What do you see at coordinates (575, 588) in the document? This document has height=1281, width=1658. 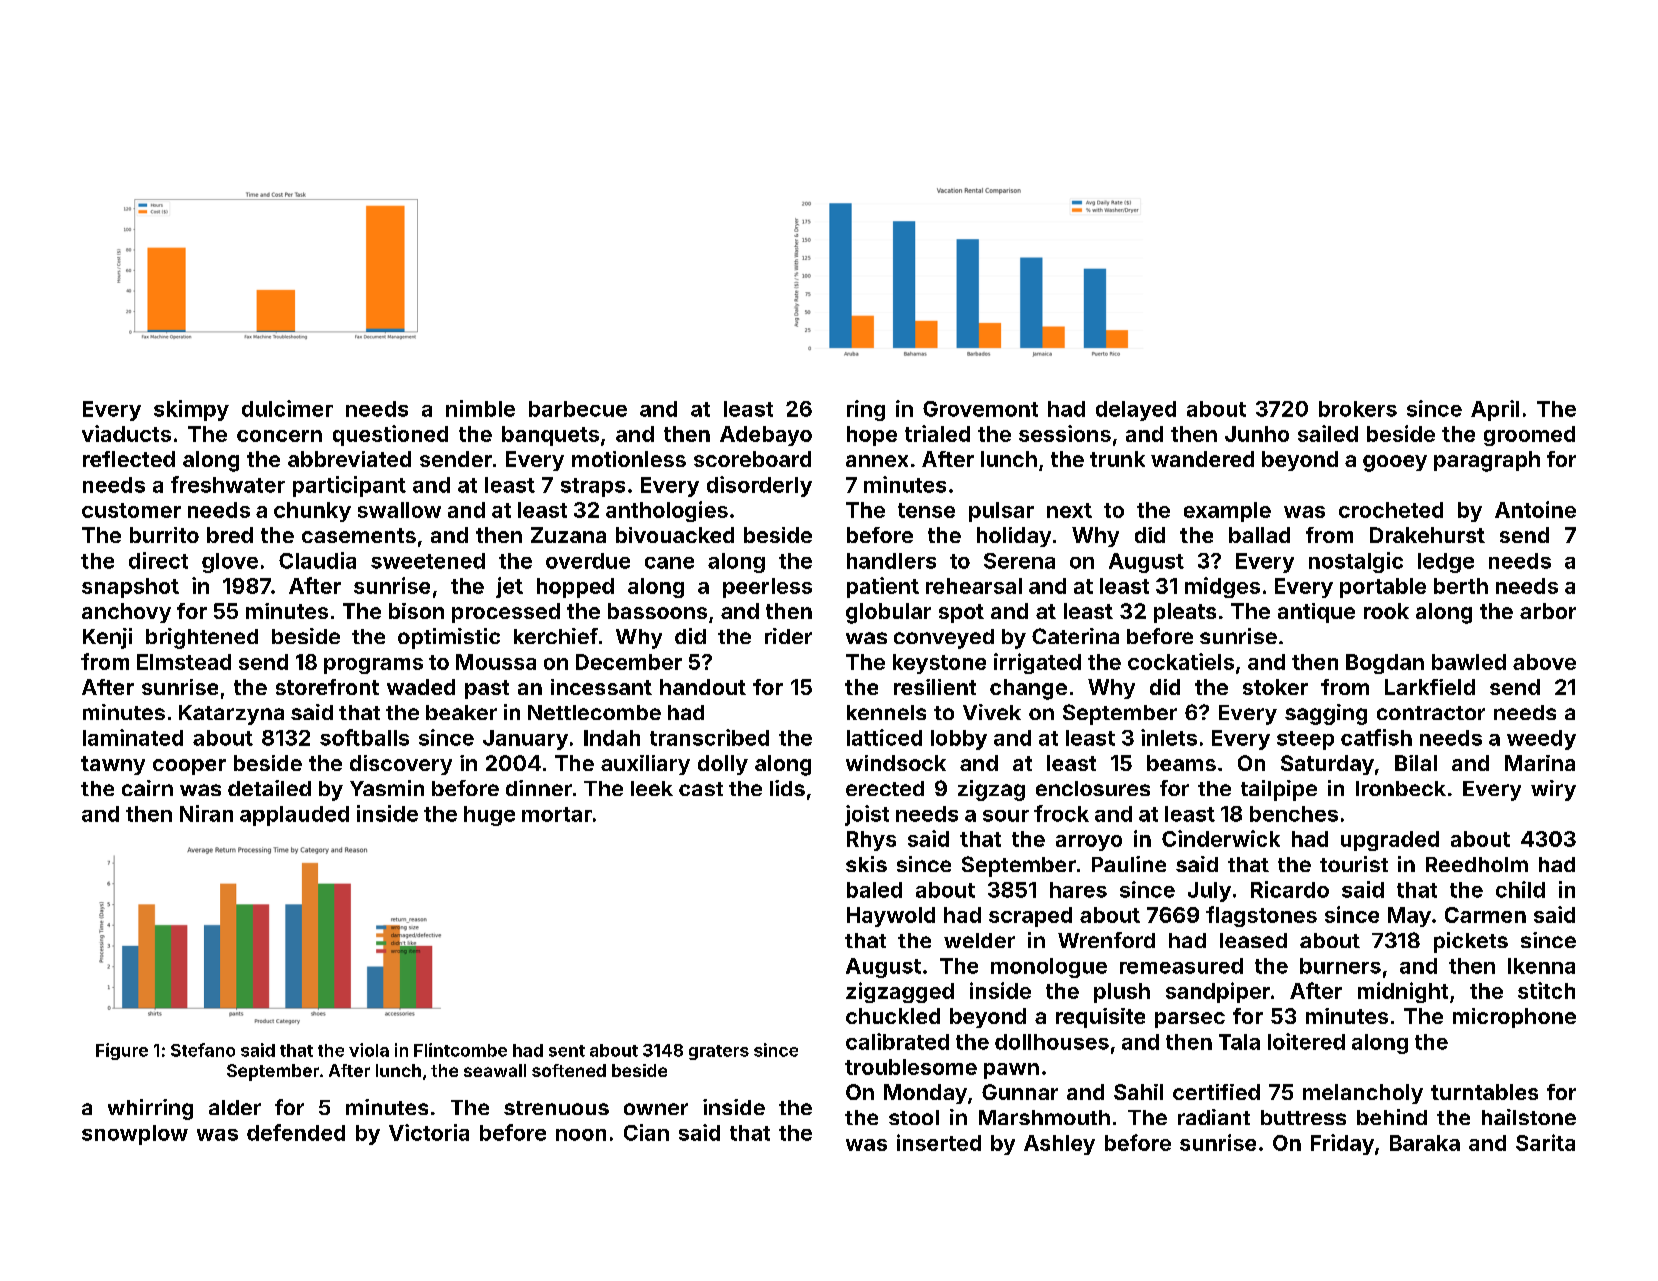 I see `hopped` at bounding box center [575, 588].
